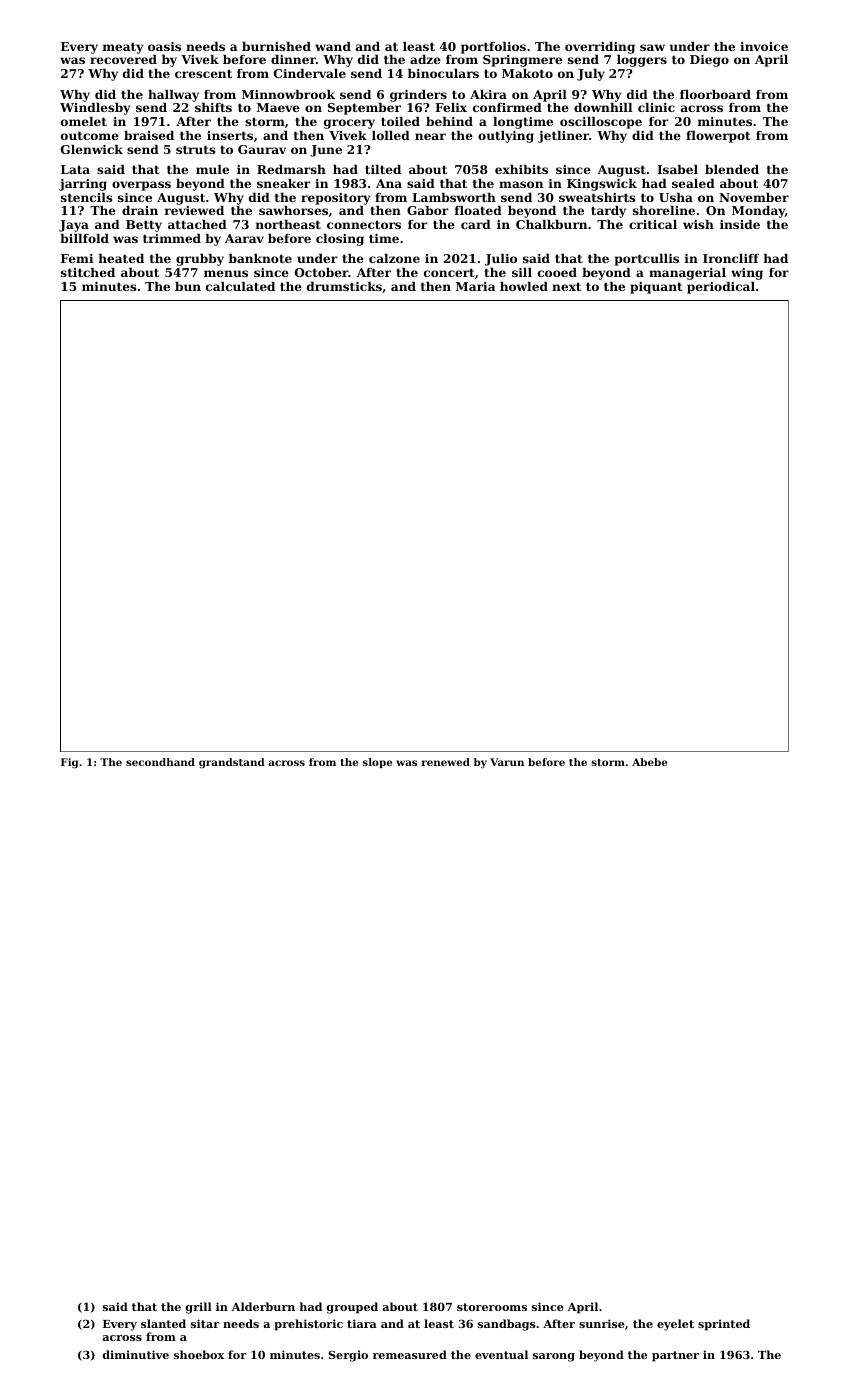 This screenshot has height=1400, width=849. I want to click on Maria, so click(475, 286).
